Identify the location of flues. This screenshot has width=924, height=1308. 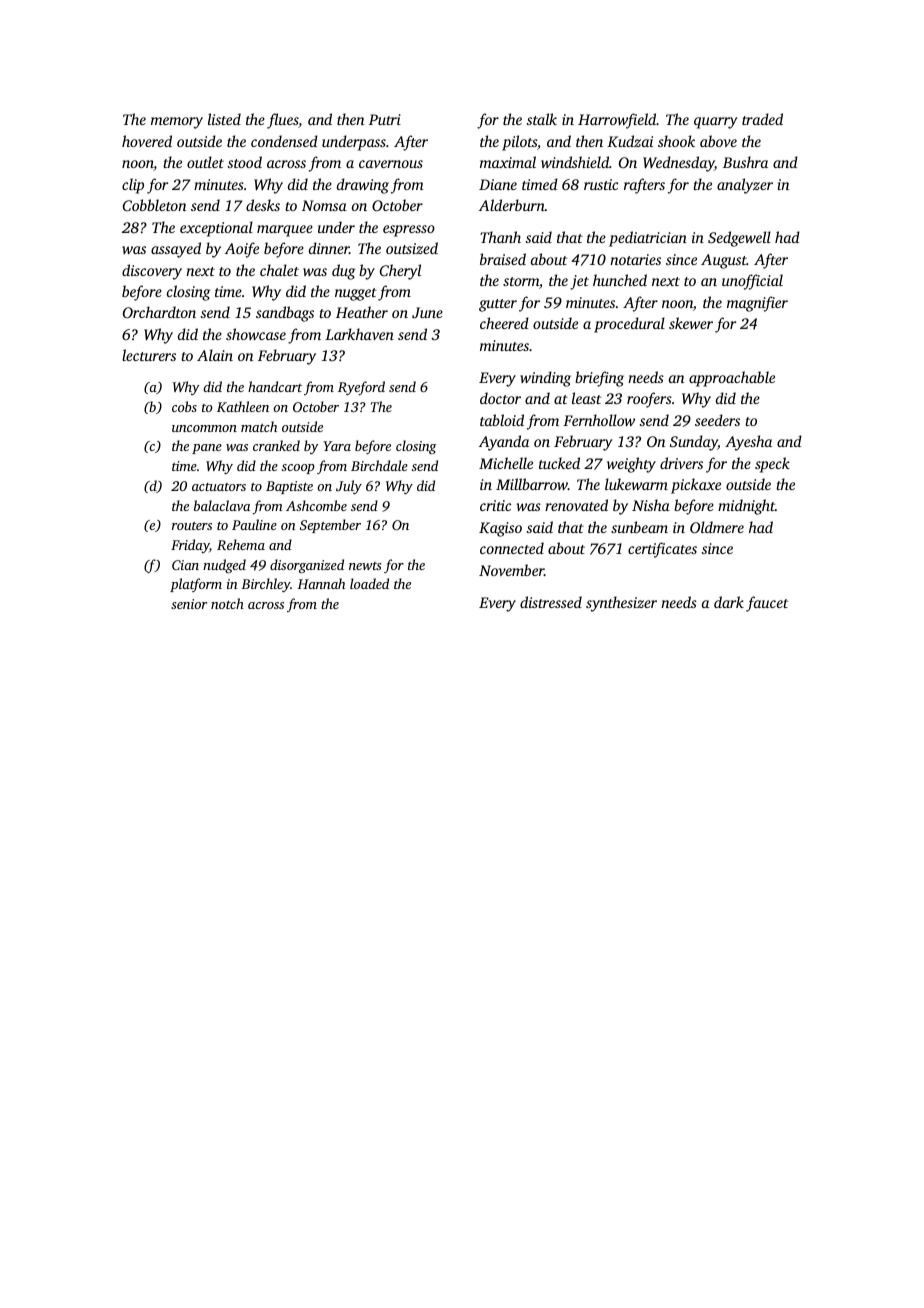
(282, 121).
